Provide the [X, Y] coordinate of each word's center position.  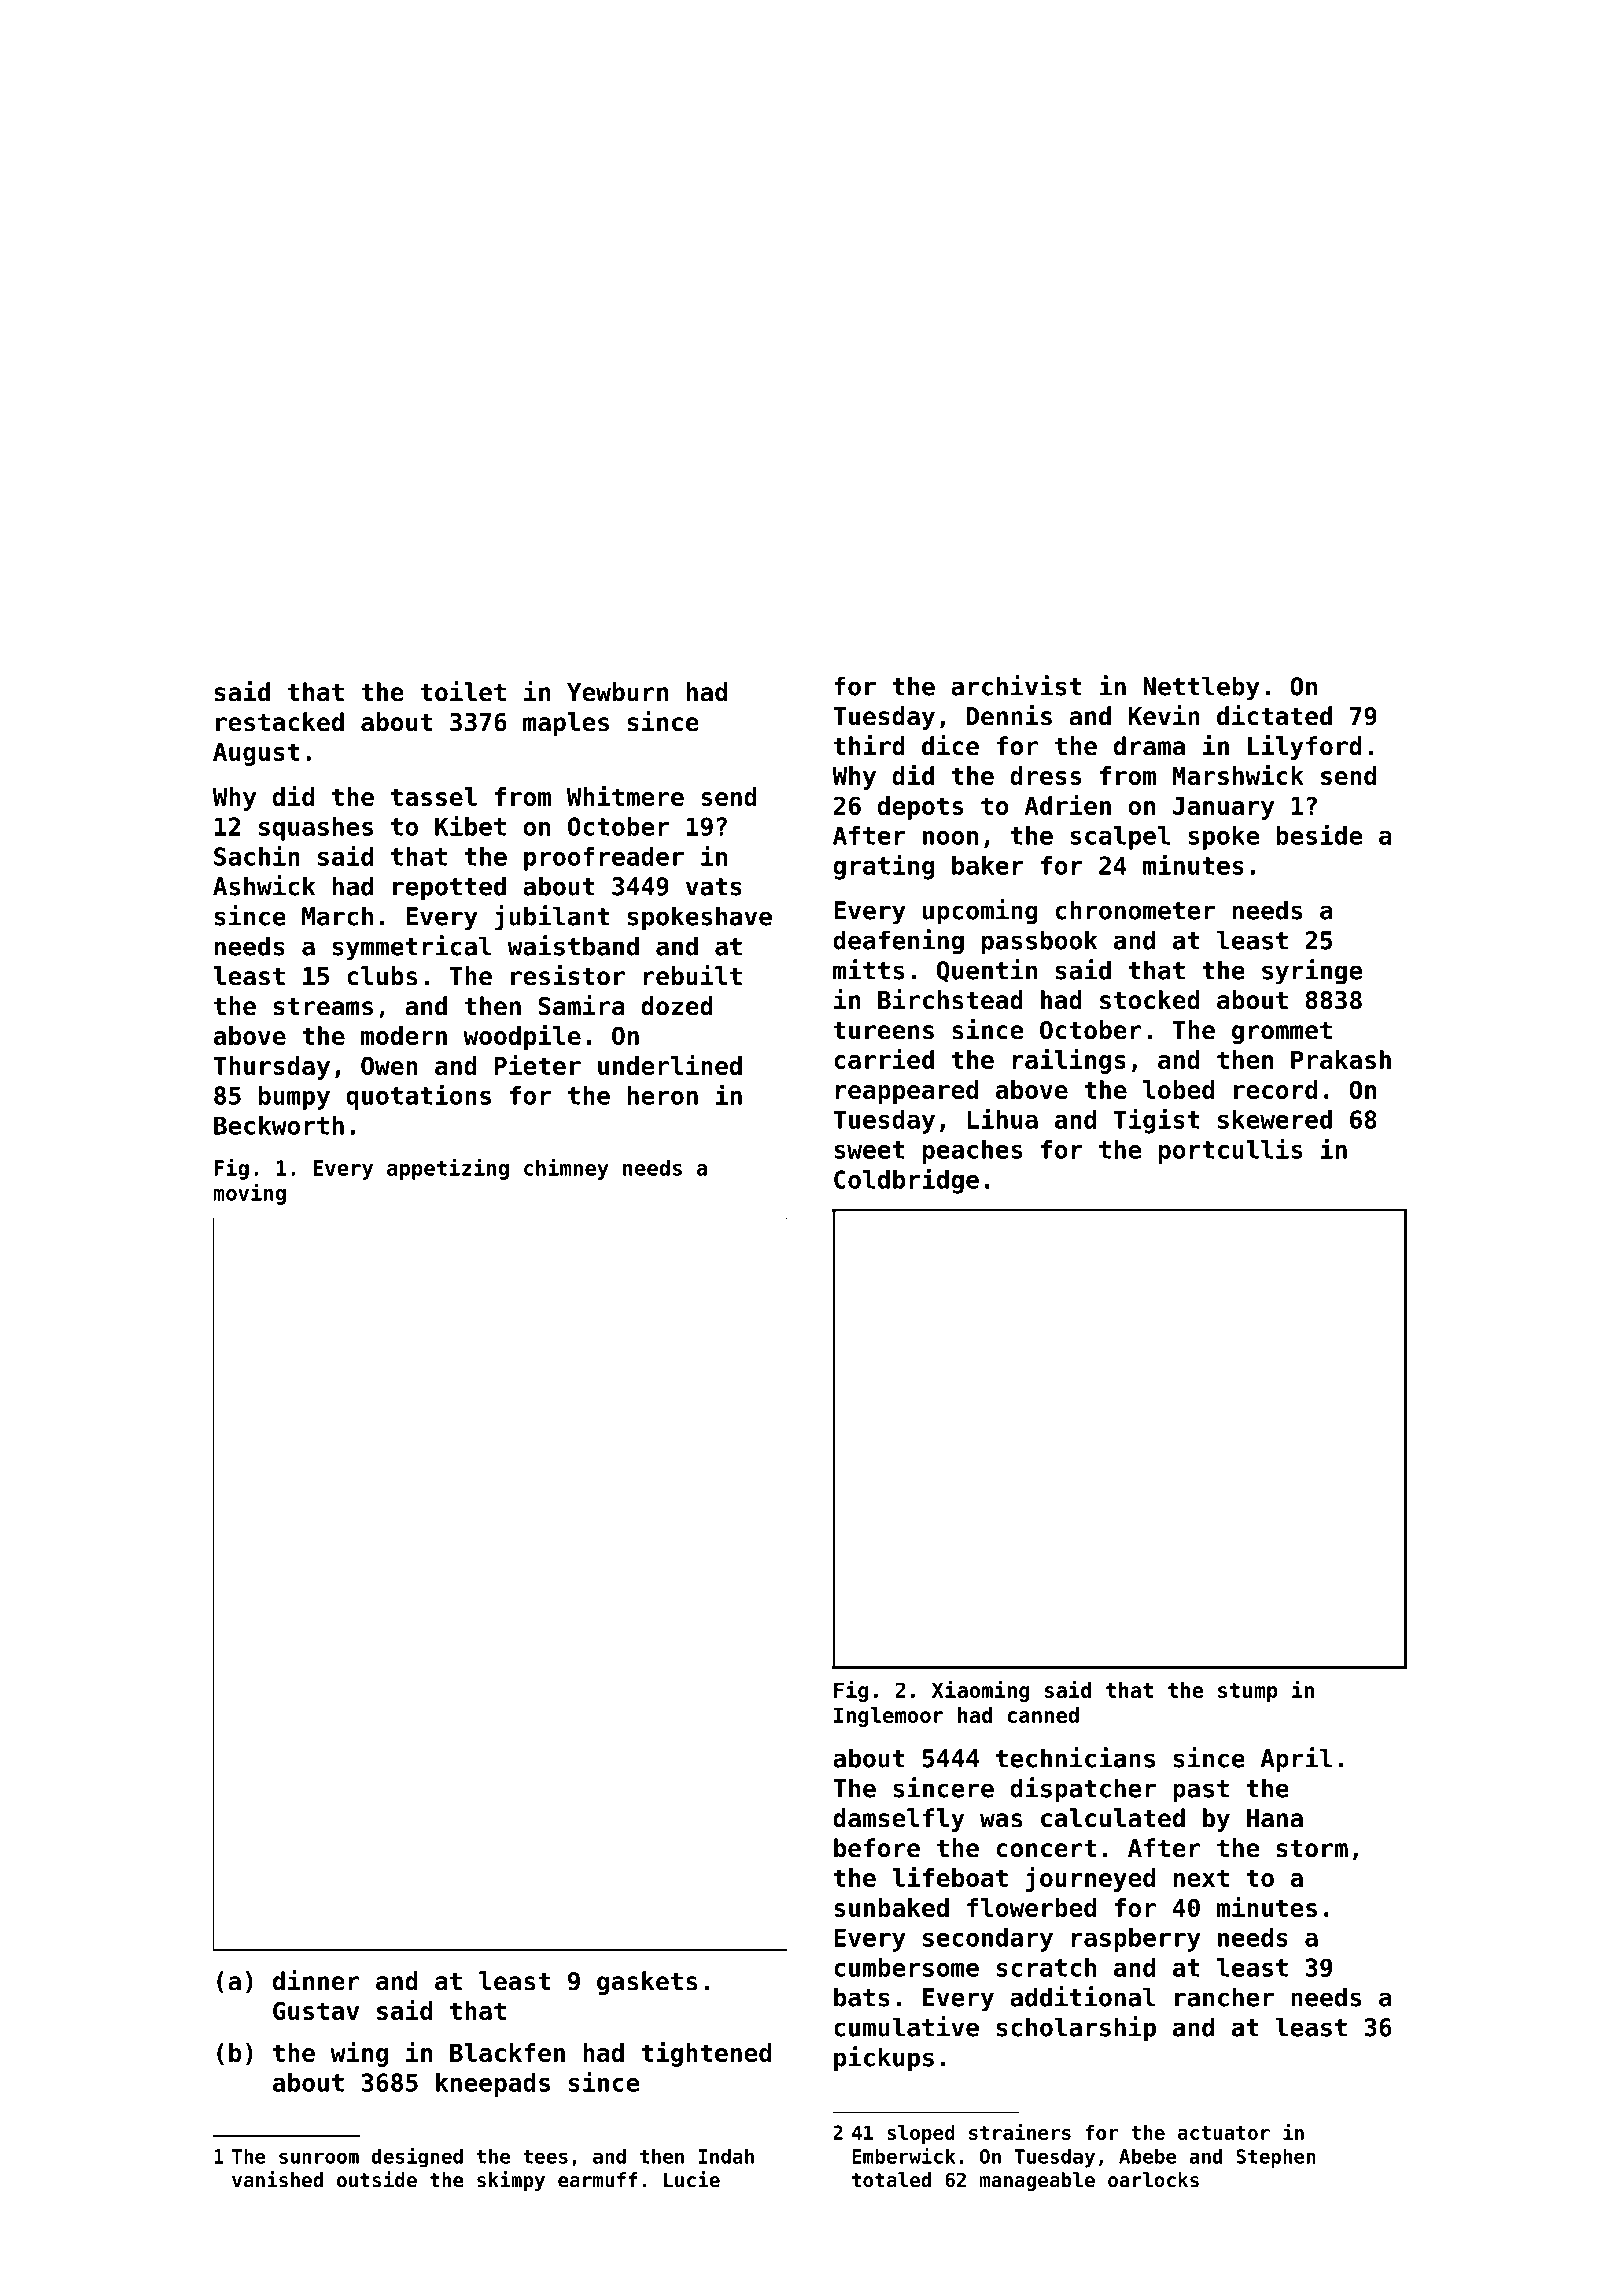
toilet [463, 691]
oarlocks [1153, 2180]
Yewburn [617, 692]
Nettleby [1201, 688]
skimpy [511, 2181]
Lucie [692, 2179]
